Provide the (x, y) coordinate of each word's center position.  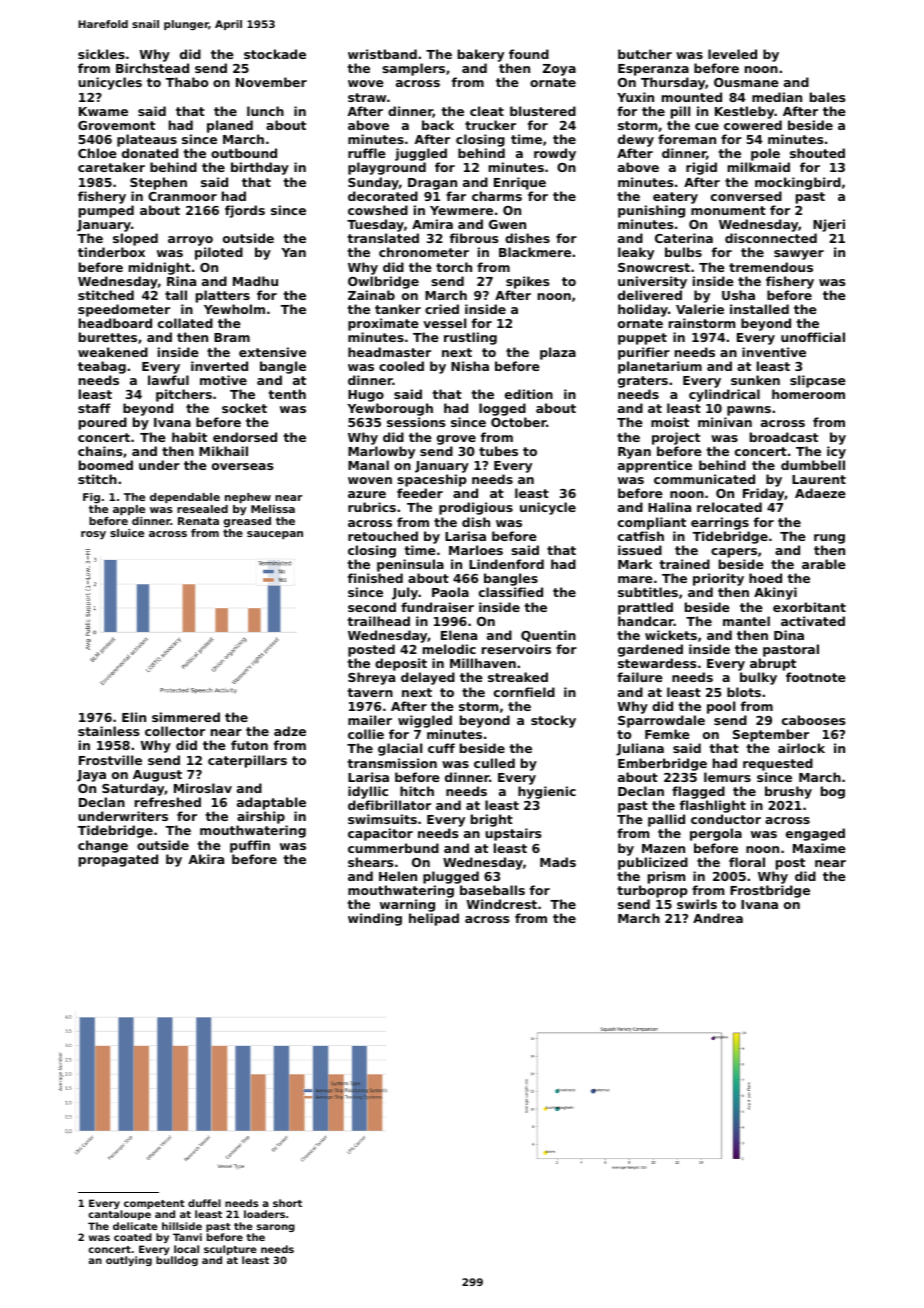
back (438, 125)
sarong (276, 1228)
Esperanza (653, 70)
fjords (245, 211)
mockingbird (798, 183)
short (287, 1203)
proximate (383, 324)
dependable (185, 498)
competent (154, 1204)
